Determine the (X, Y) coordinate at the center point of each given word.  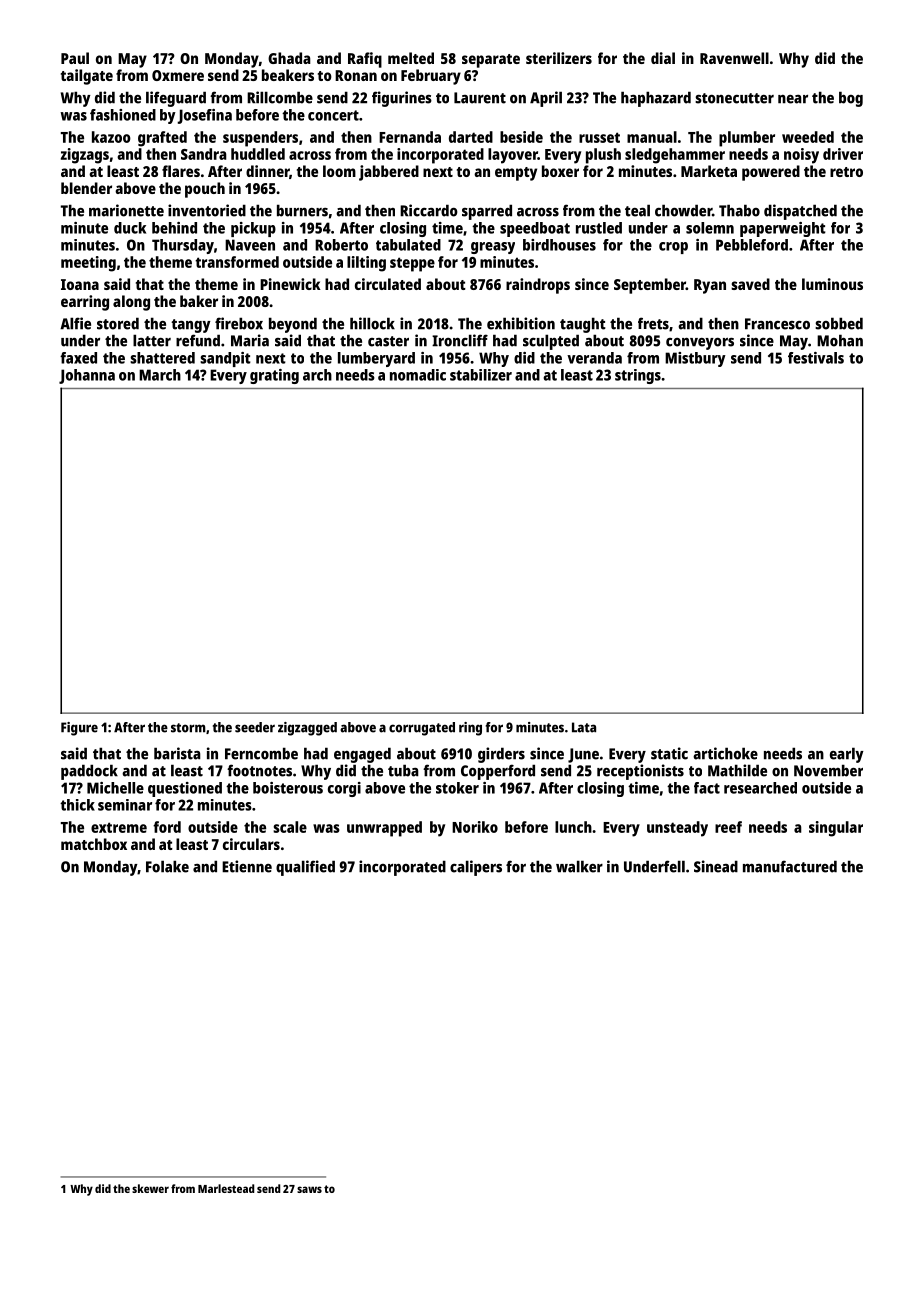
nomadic (418, 375)
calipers (476, 868)
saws (309, 1189)
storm (188, 728)
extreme (119, 827)
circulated (388, 284)
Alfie (75, 323)
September (650, 286)
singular (836, 829)
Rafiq (365, 60)
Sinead (716, 866)
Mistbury (695, 359)
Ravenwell (734, 58)
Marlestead (226, 1188)
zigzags (85, 156)
